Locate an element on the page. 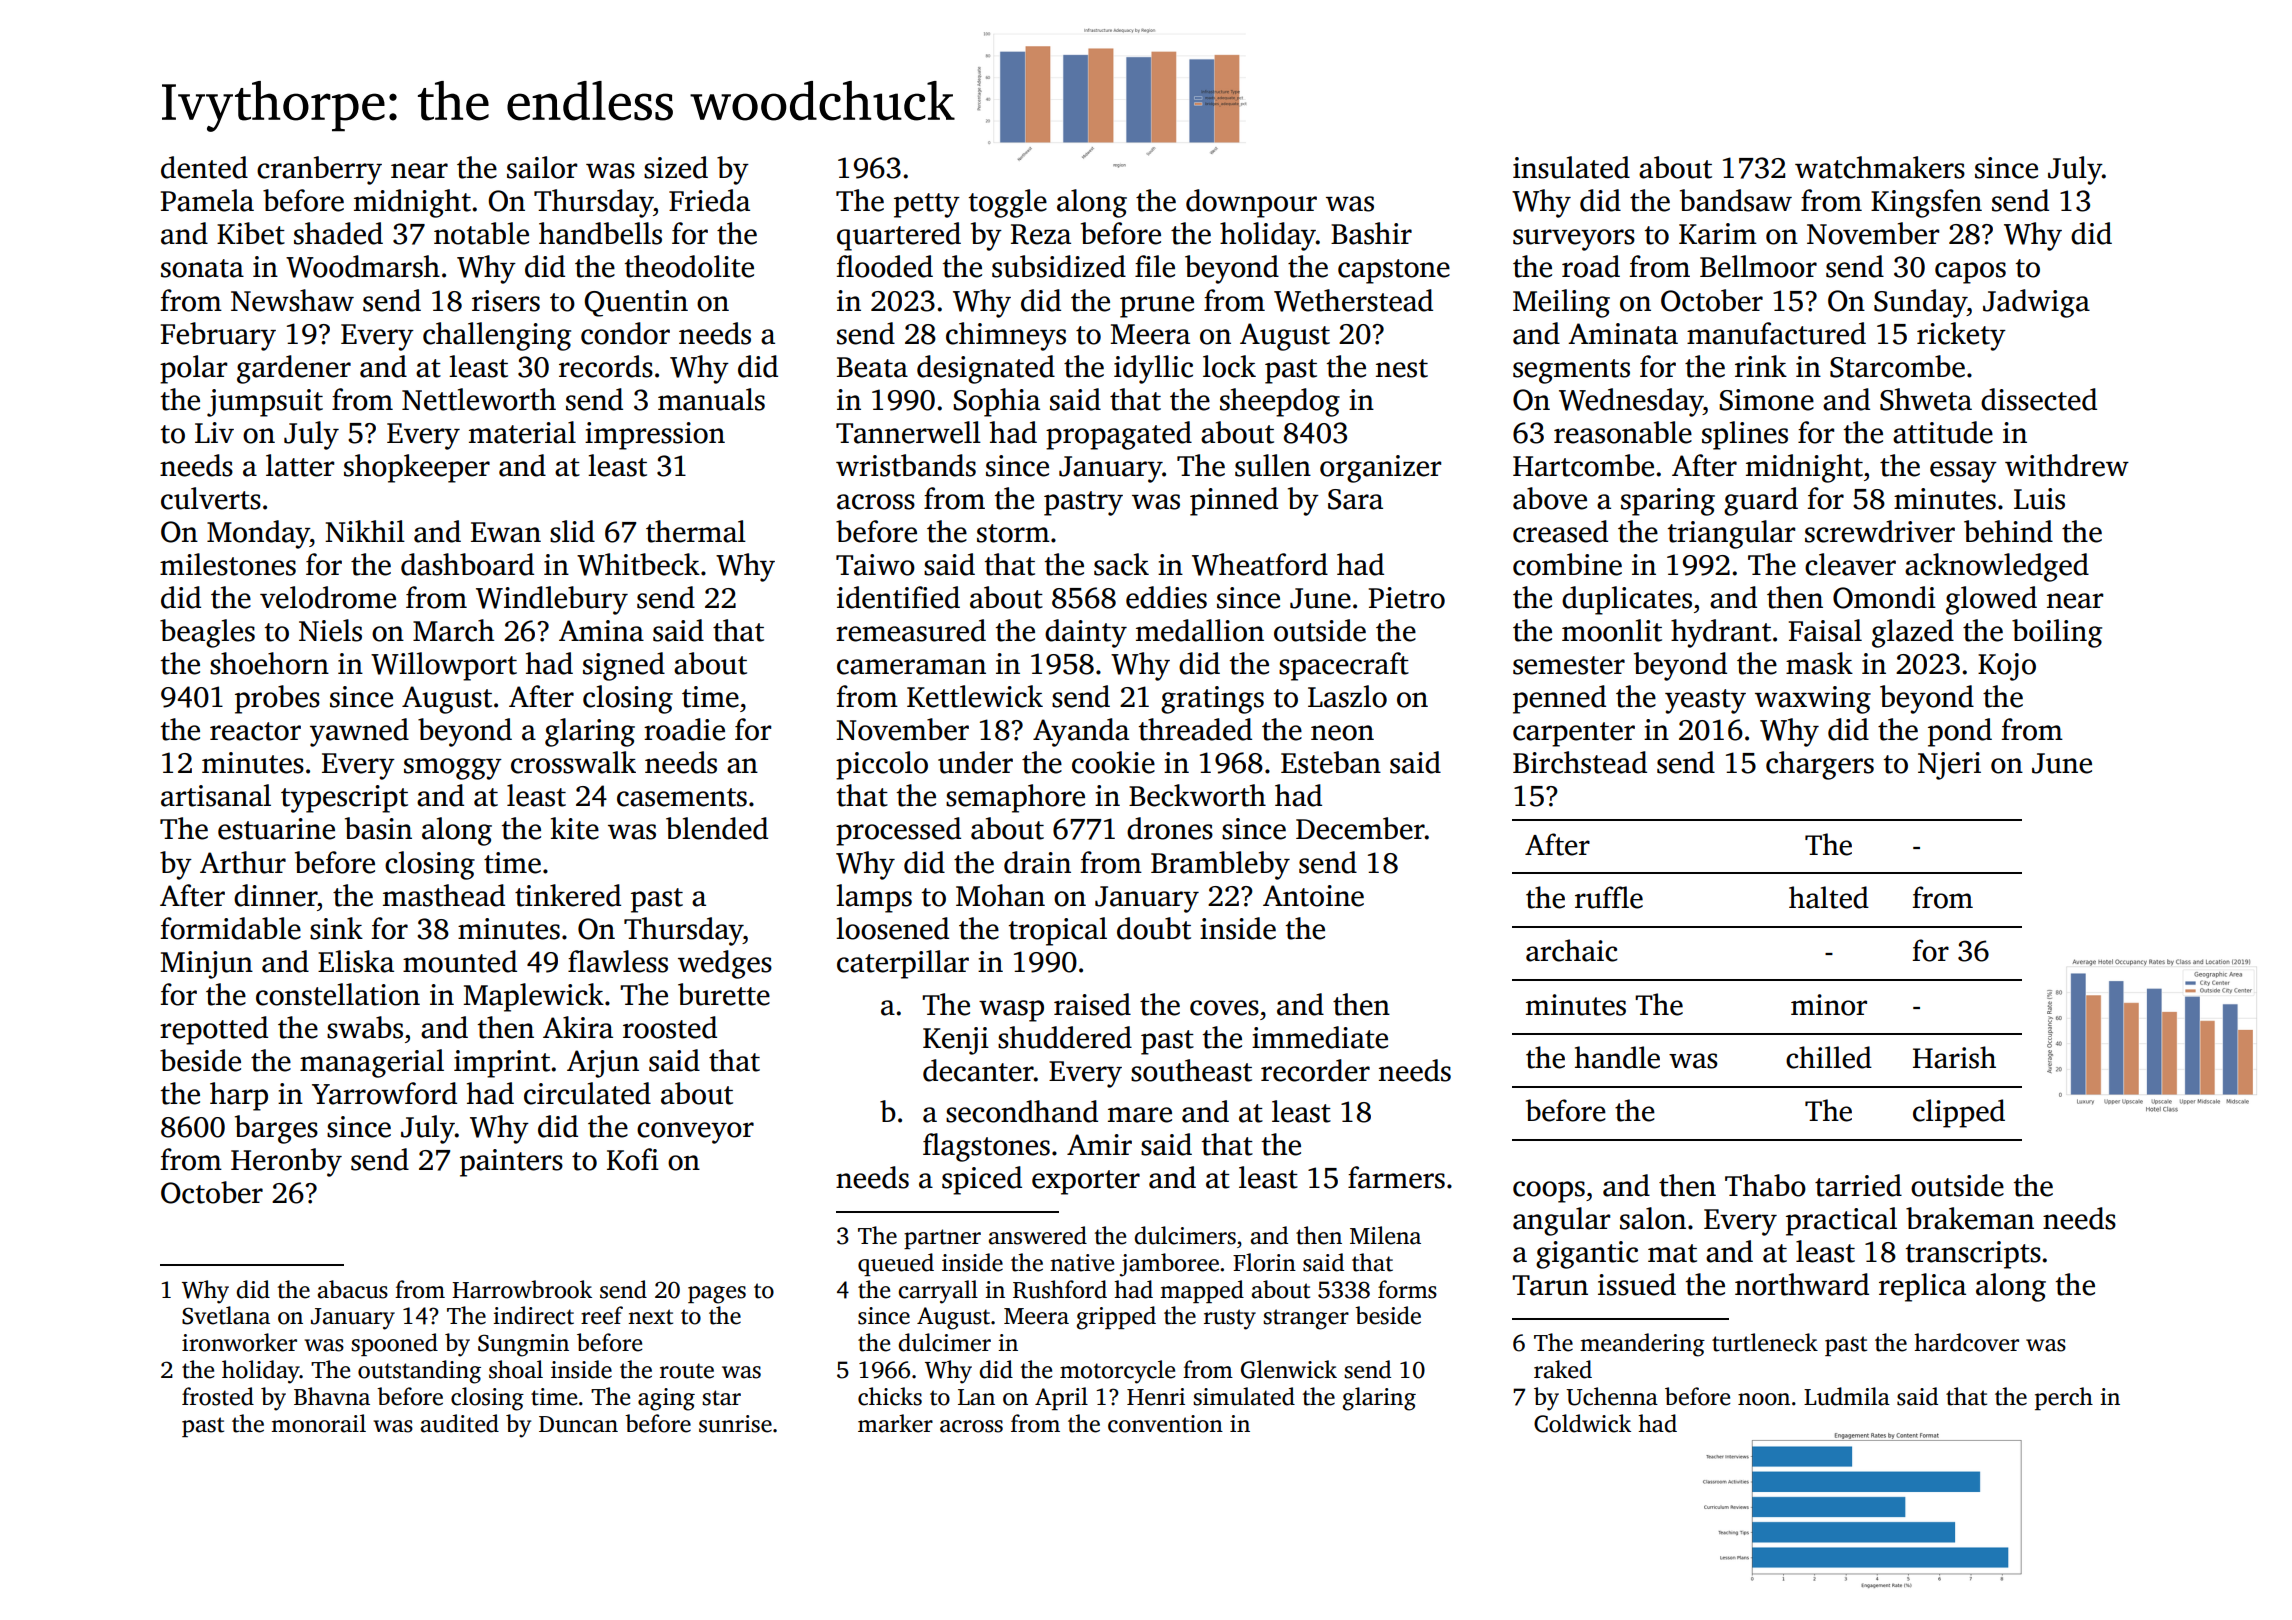 This document has width=2292, height=1620. polar is located at coordinates (193, 369).
